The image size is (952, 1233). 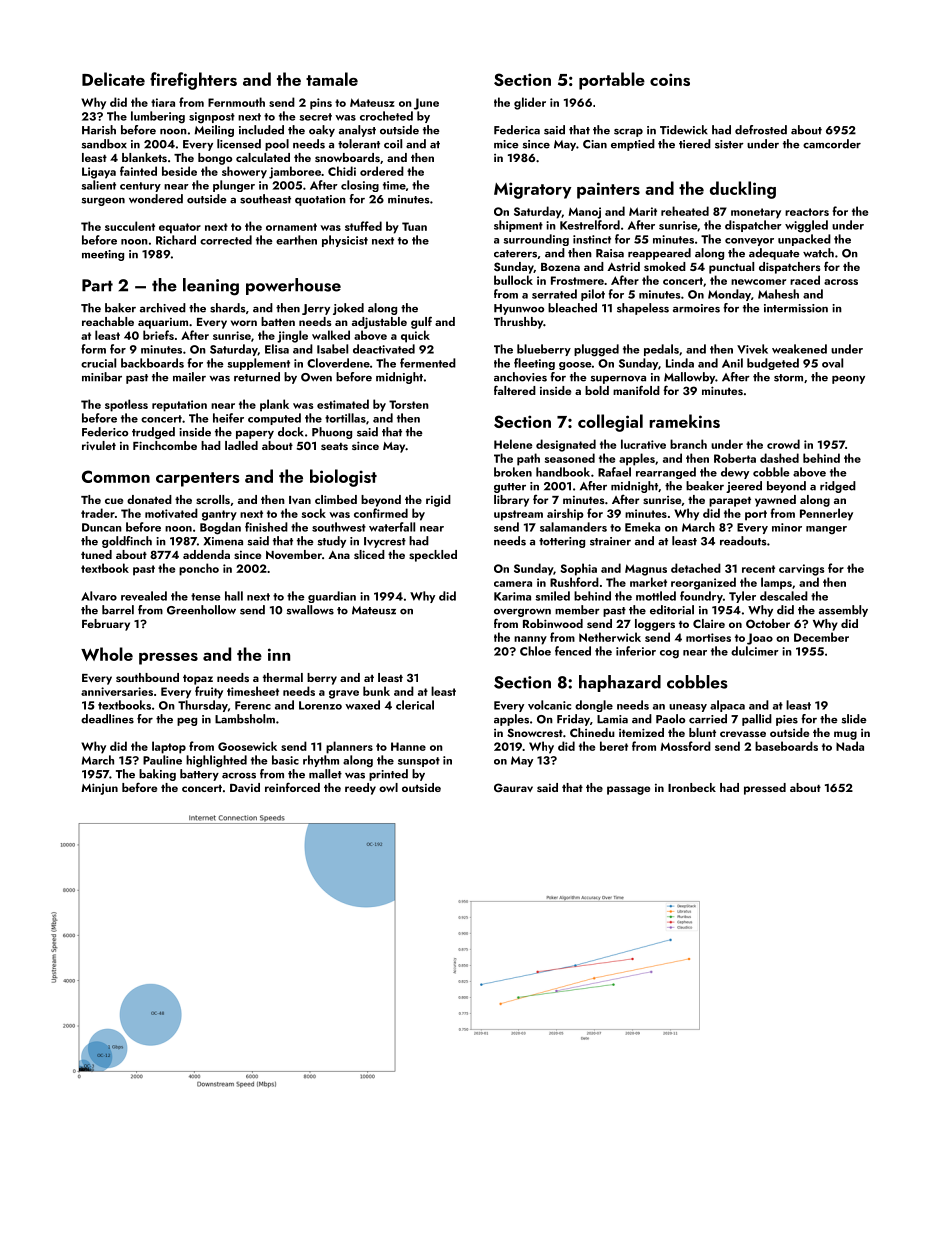 I want to click on waterfall, so click(x=392, y=527).
